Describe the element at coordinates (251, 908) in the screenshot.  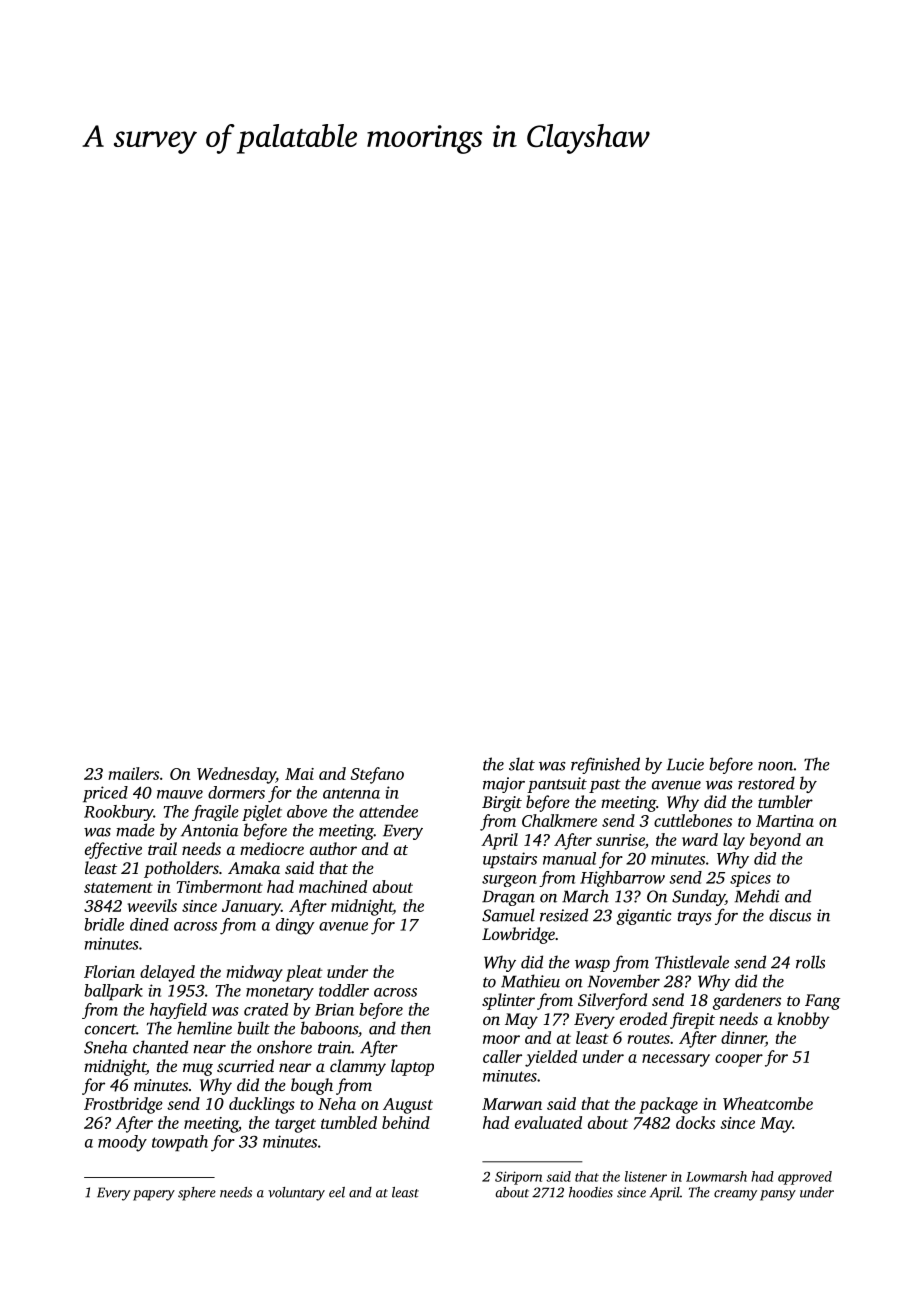
I see `January` at that location.
